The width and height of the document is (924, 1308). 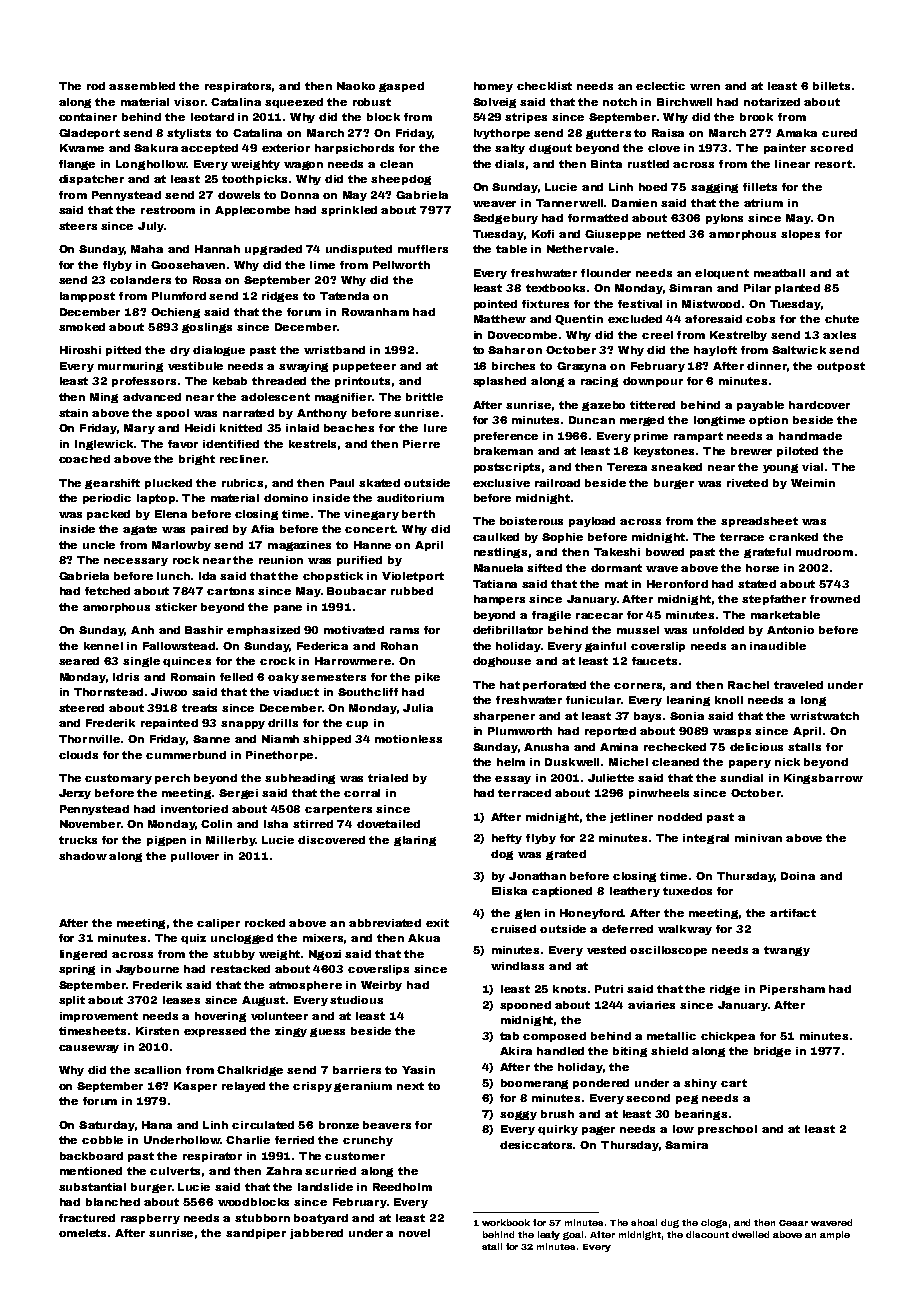 I want to click on hardcover, so click(x=819, y=405).
